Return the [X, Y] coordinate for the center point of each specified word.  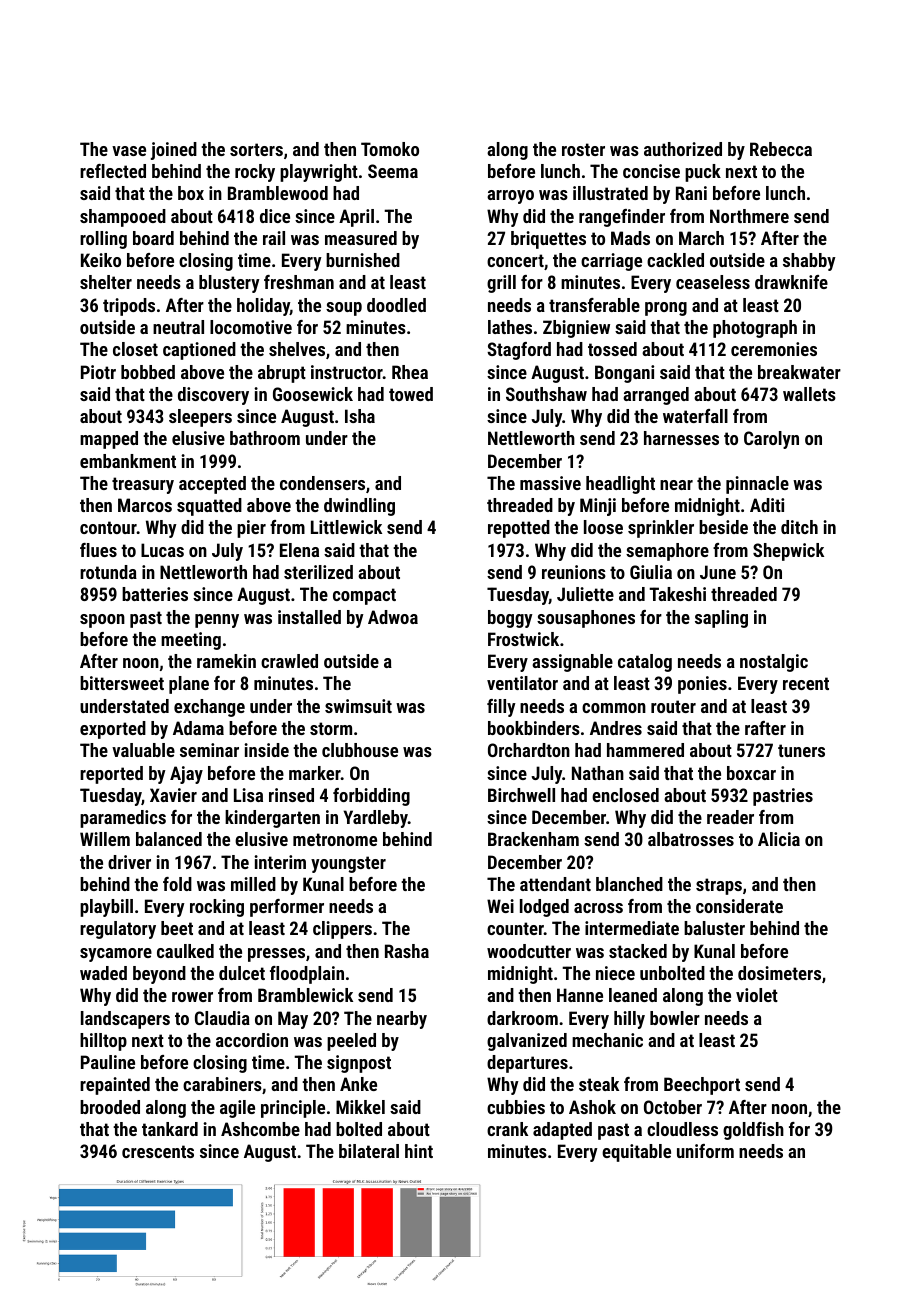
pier [251, 529]
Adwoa [393, 617]
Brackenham [533, 839]
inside [266, 750]
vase [129, 151]
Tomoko [390, 149]
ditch [799, 527]
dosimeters [779, 973]
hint [419, 1151]
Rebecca [781, 149]
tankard [170, 1129]
